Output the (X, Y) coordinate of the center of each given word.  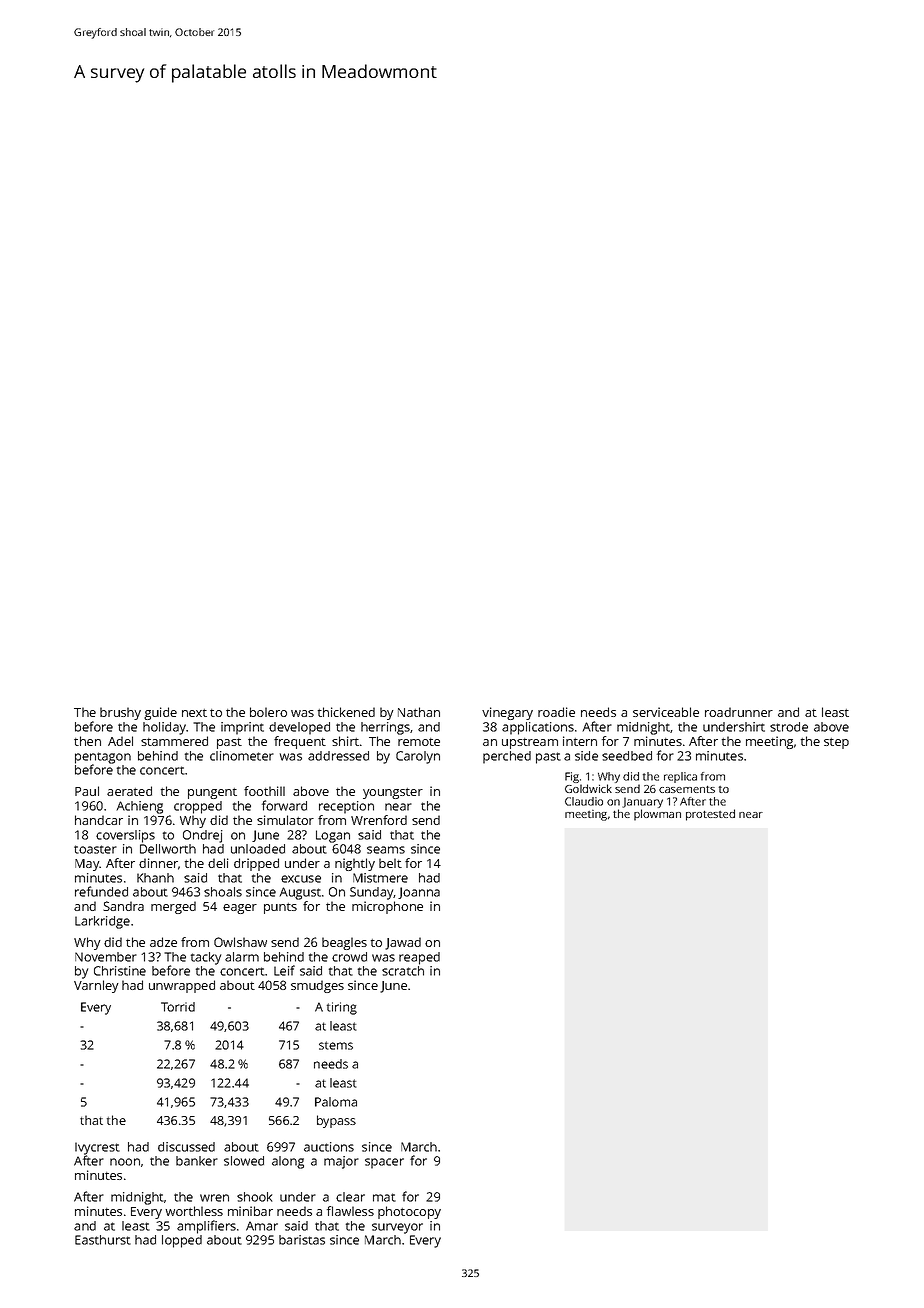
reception (346, 807)
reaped (419, 958)
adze (163, 942)
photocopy (409, 1212)
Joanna (419, 893)
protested (710, 815)
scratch (403, 971)
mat (384, 1197)
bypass (336, 1121)
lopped (182, 1241)
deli (218, 863)
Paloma (336, 1102)
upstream (530, 743)
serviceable (666, 712)
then (87, 741)
